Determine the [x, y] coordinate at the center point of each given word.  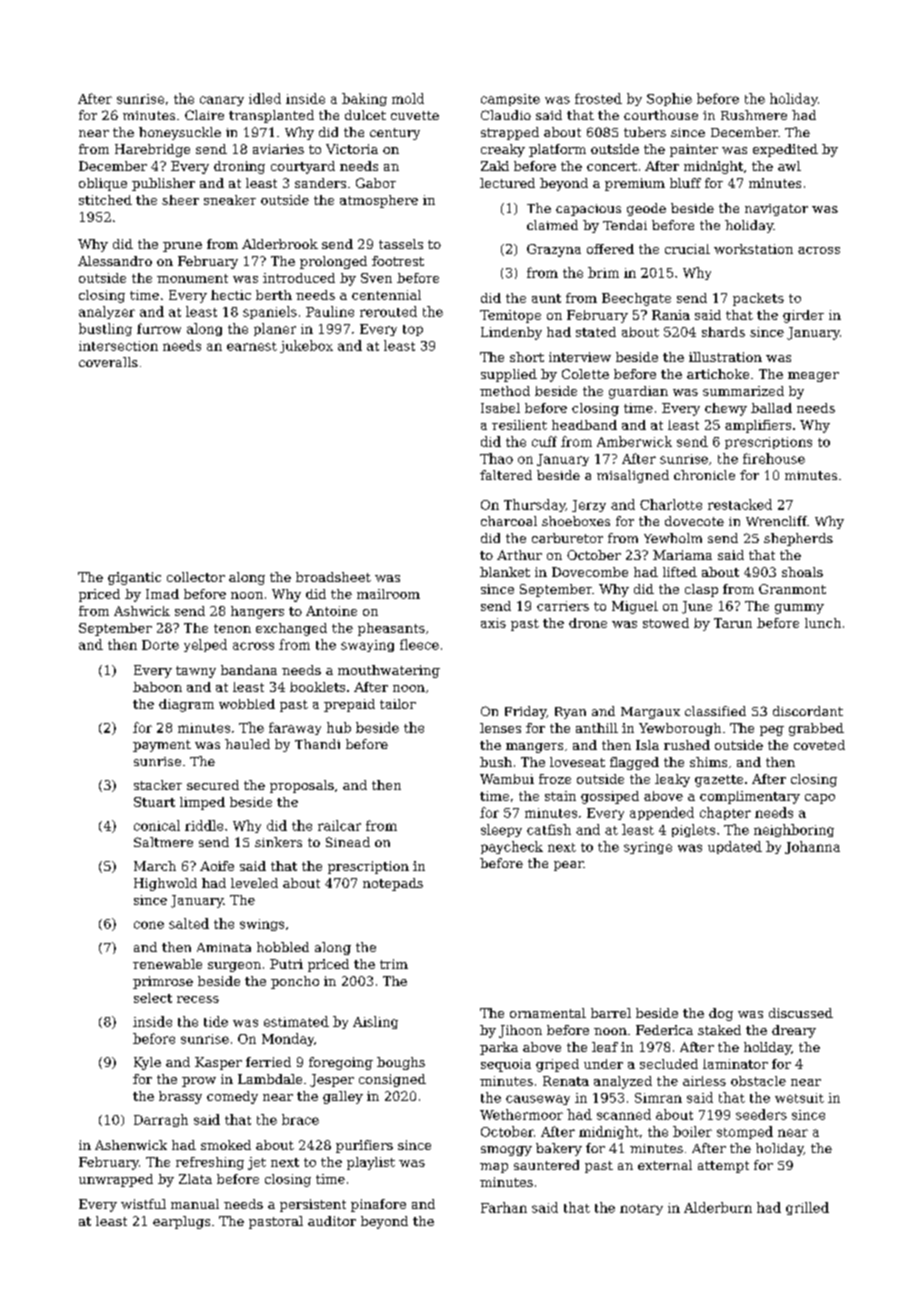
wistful [143, 1204]
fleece [419, 644]
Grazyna [554, 250]
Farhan [504, 1207]
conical [157, 825]
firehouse [774, 458]
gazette [719, 781]
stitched [105, 200]
